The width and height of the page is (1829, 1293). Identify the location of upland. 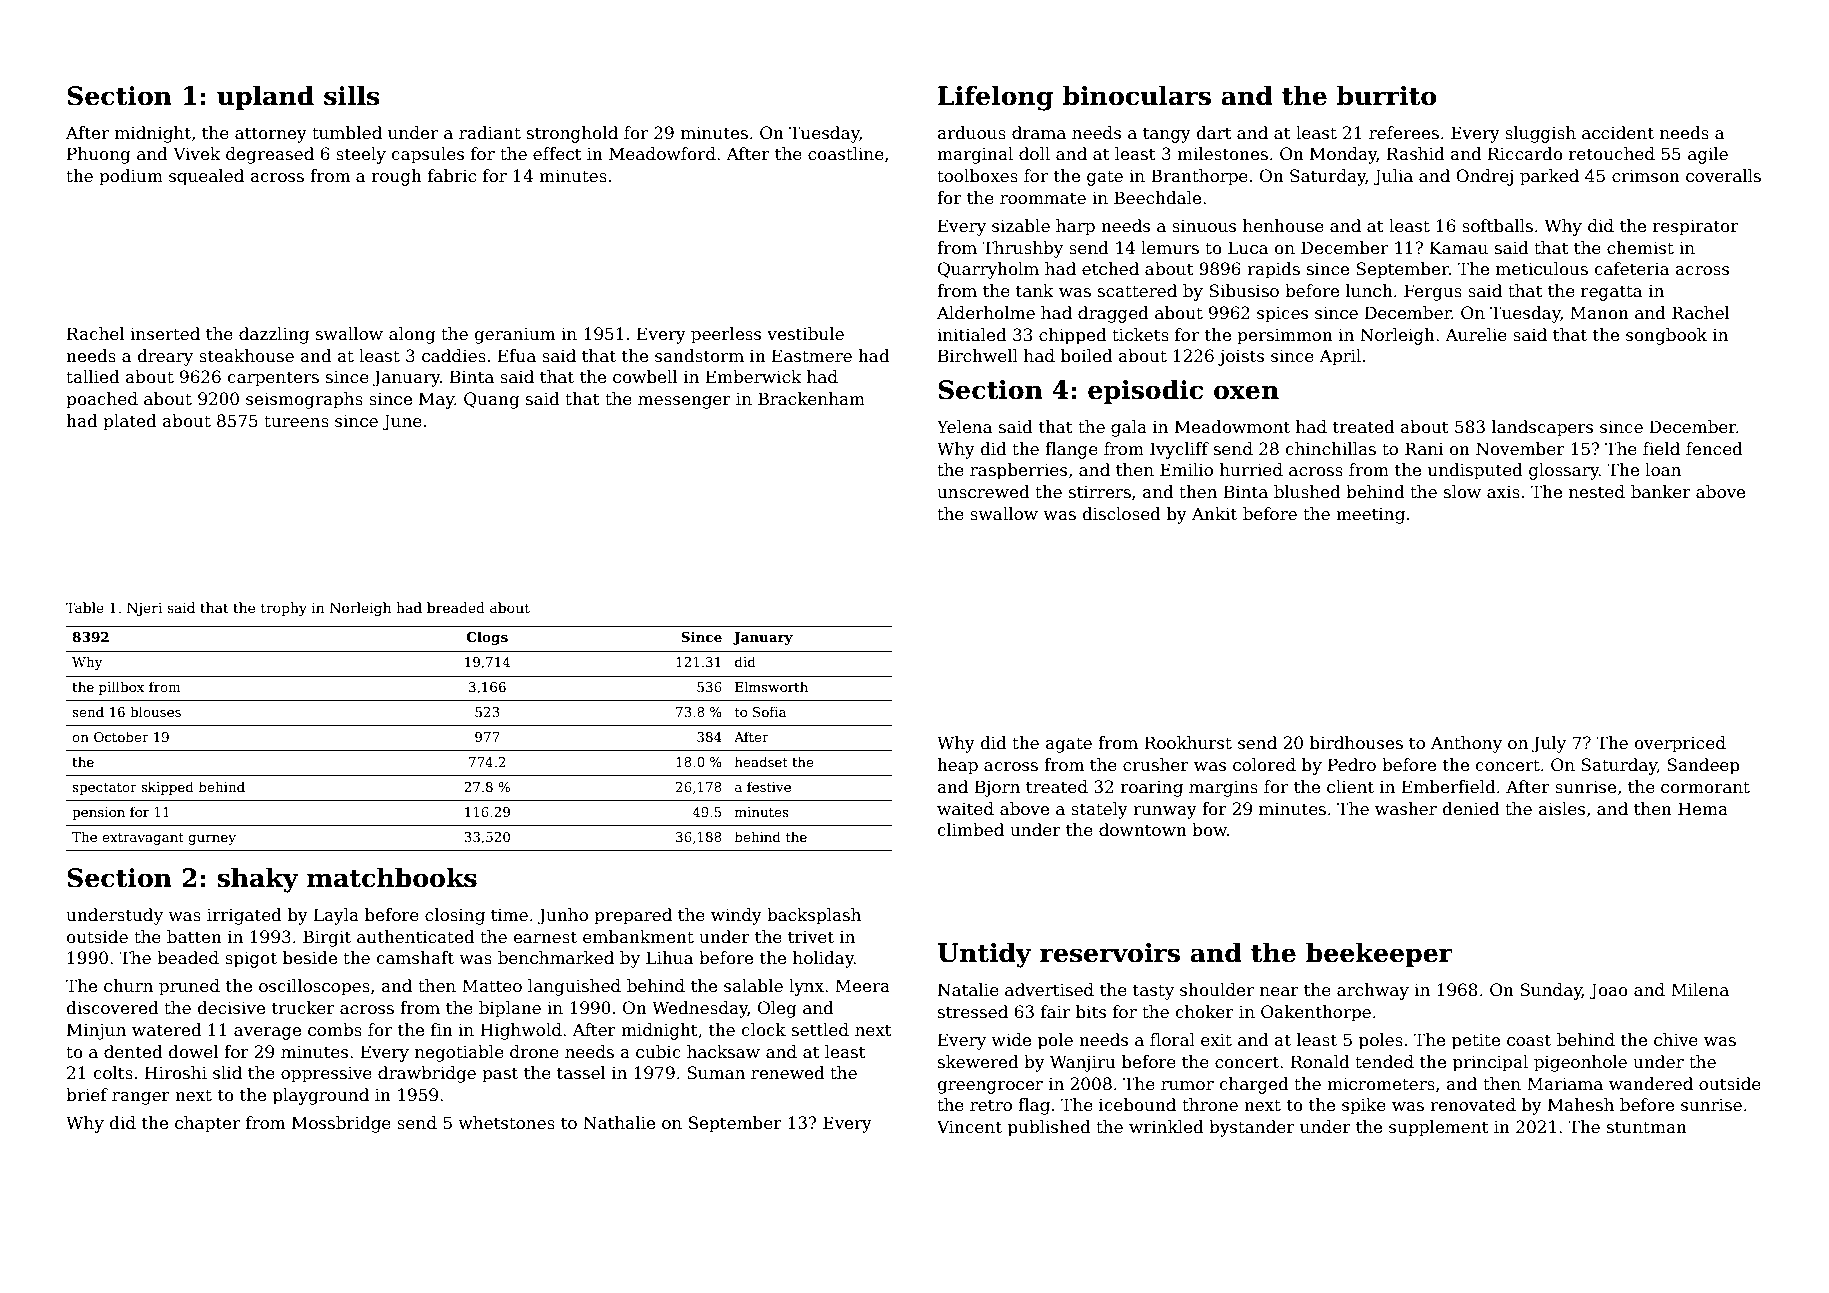
(265, 97).
